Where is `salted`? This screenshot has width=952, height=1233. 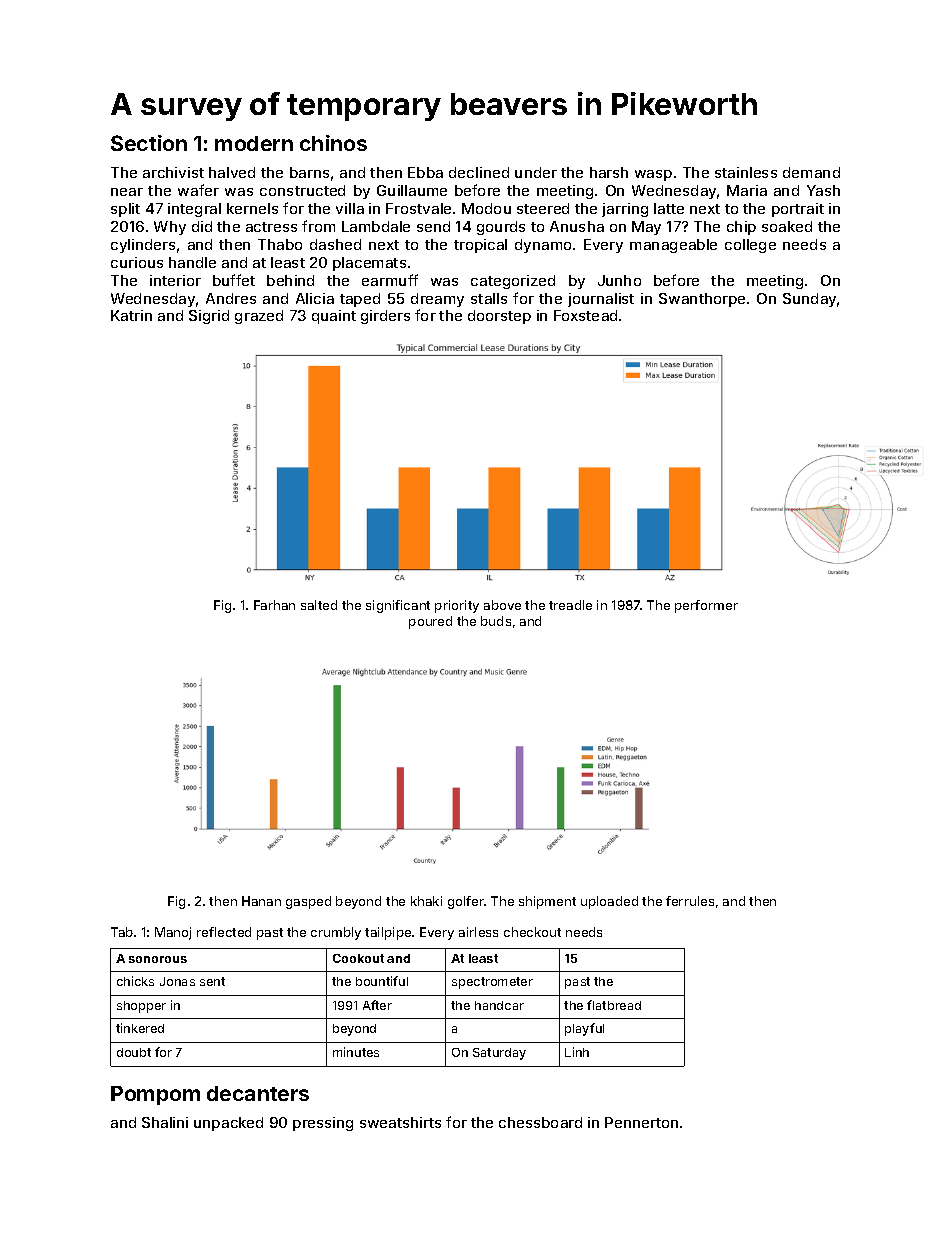 salted is located at coordinates (319, 605).
